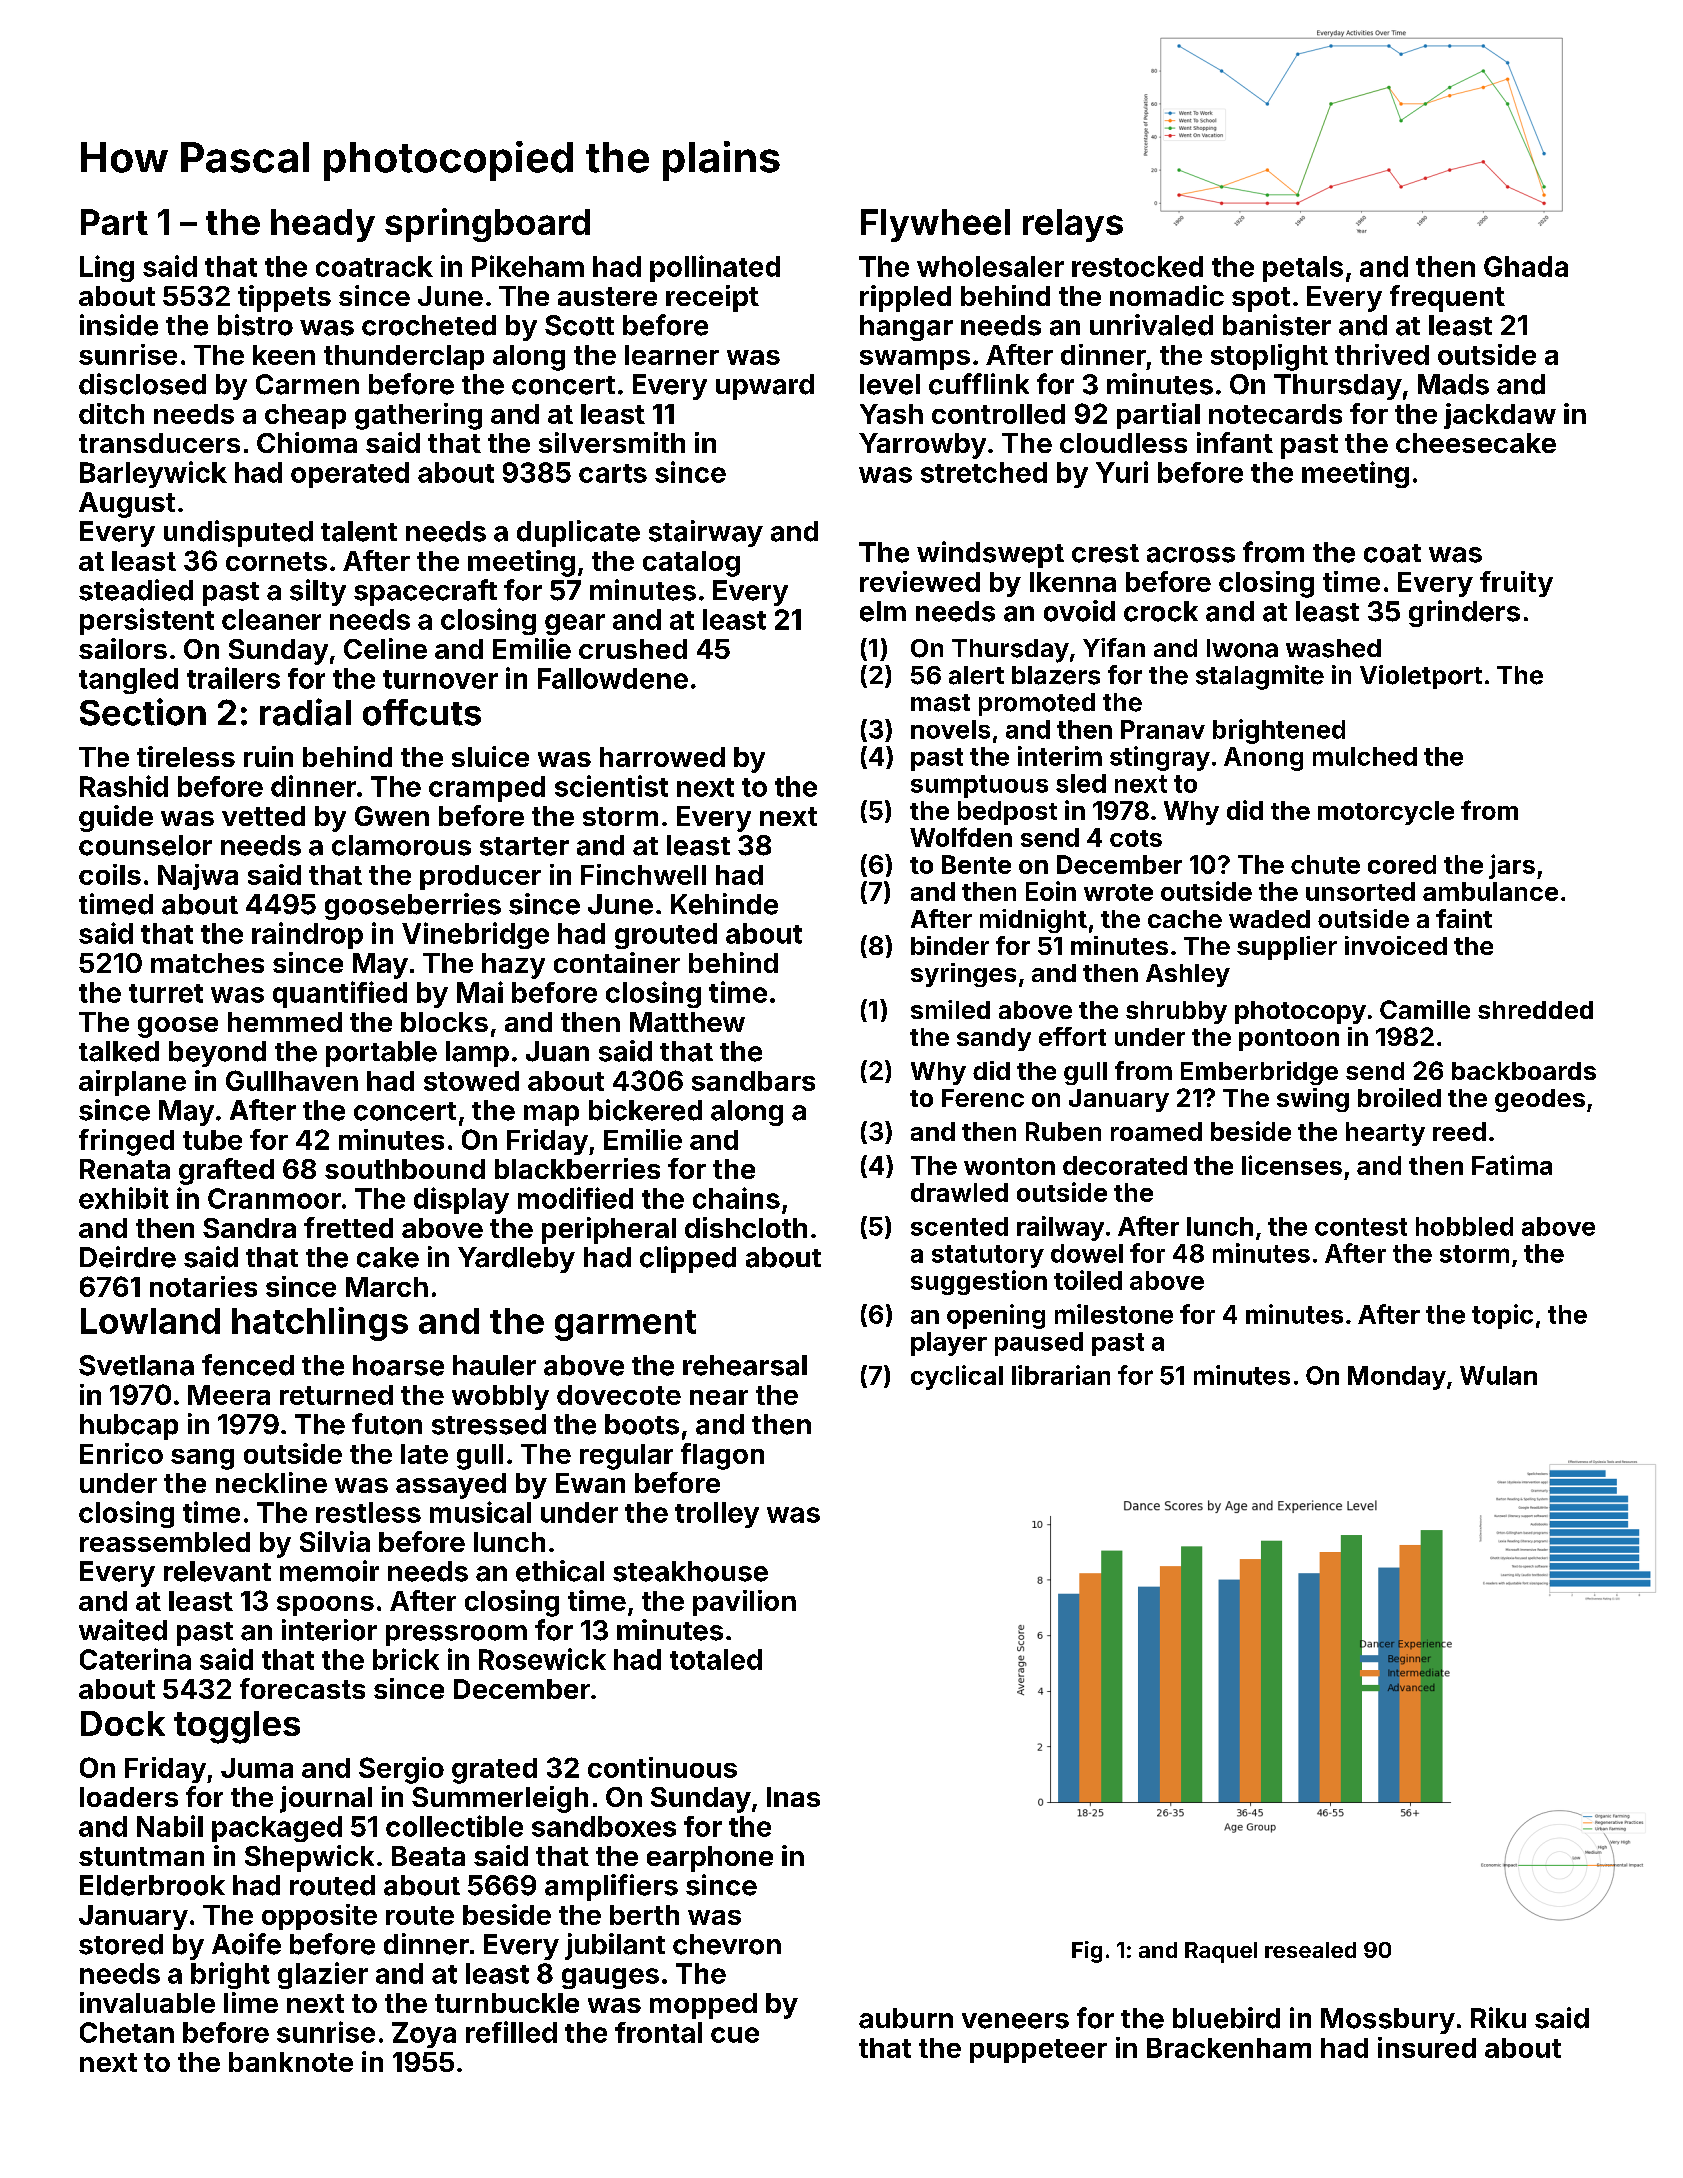  Describe the element at coordinates (1498, 1375) in the screenshot. I see `Wulan` at that location.
